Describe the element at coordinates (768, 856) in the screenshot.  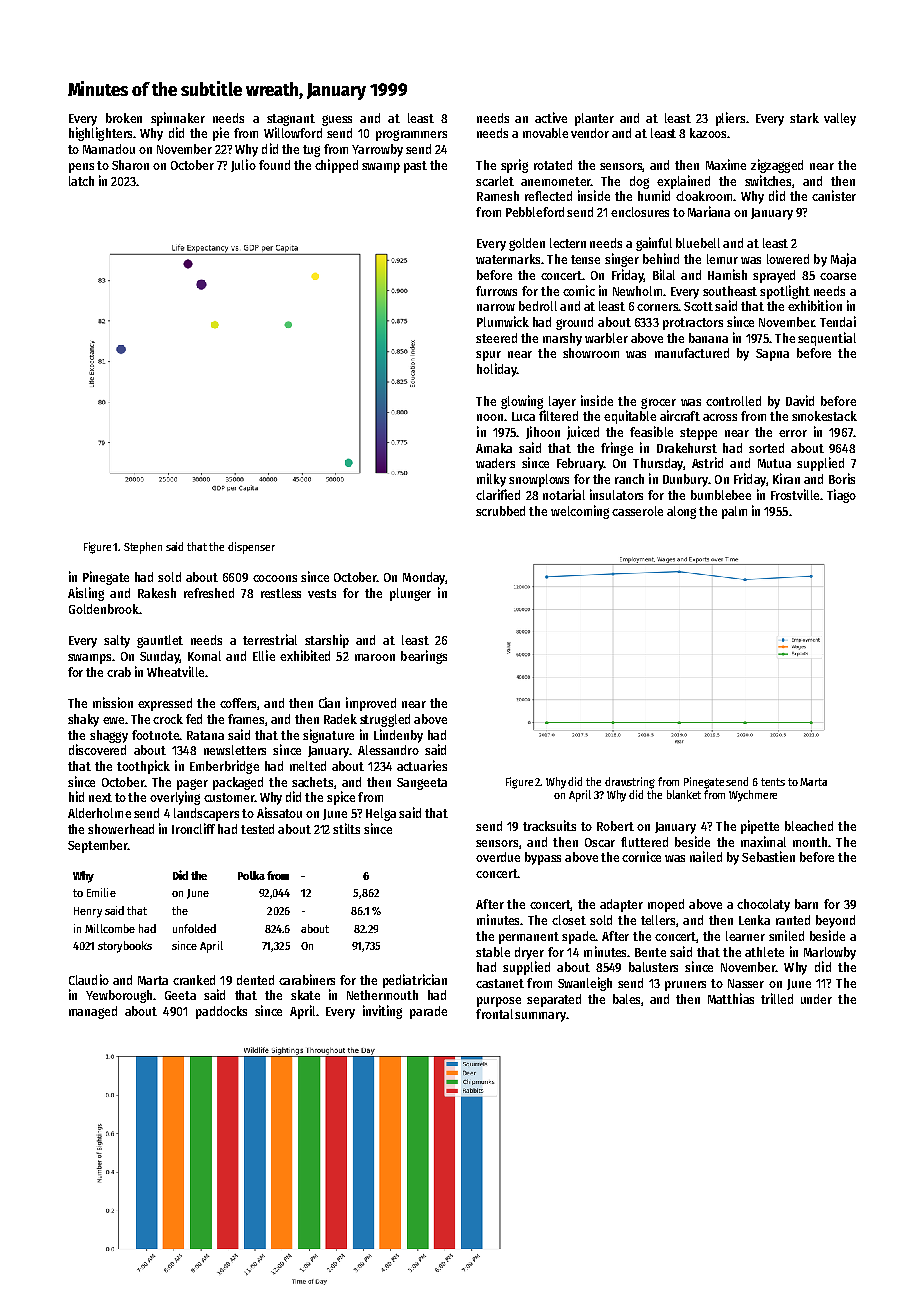
I see `Sebastien` at that location.
